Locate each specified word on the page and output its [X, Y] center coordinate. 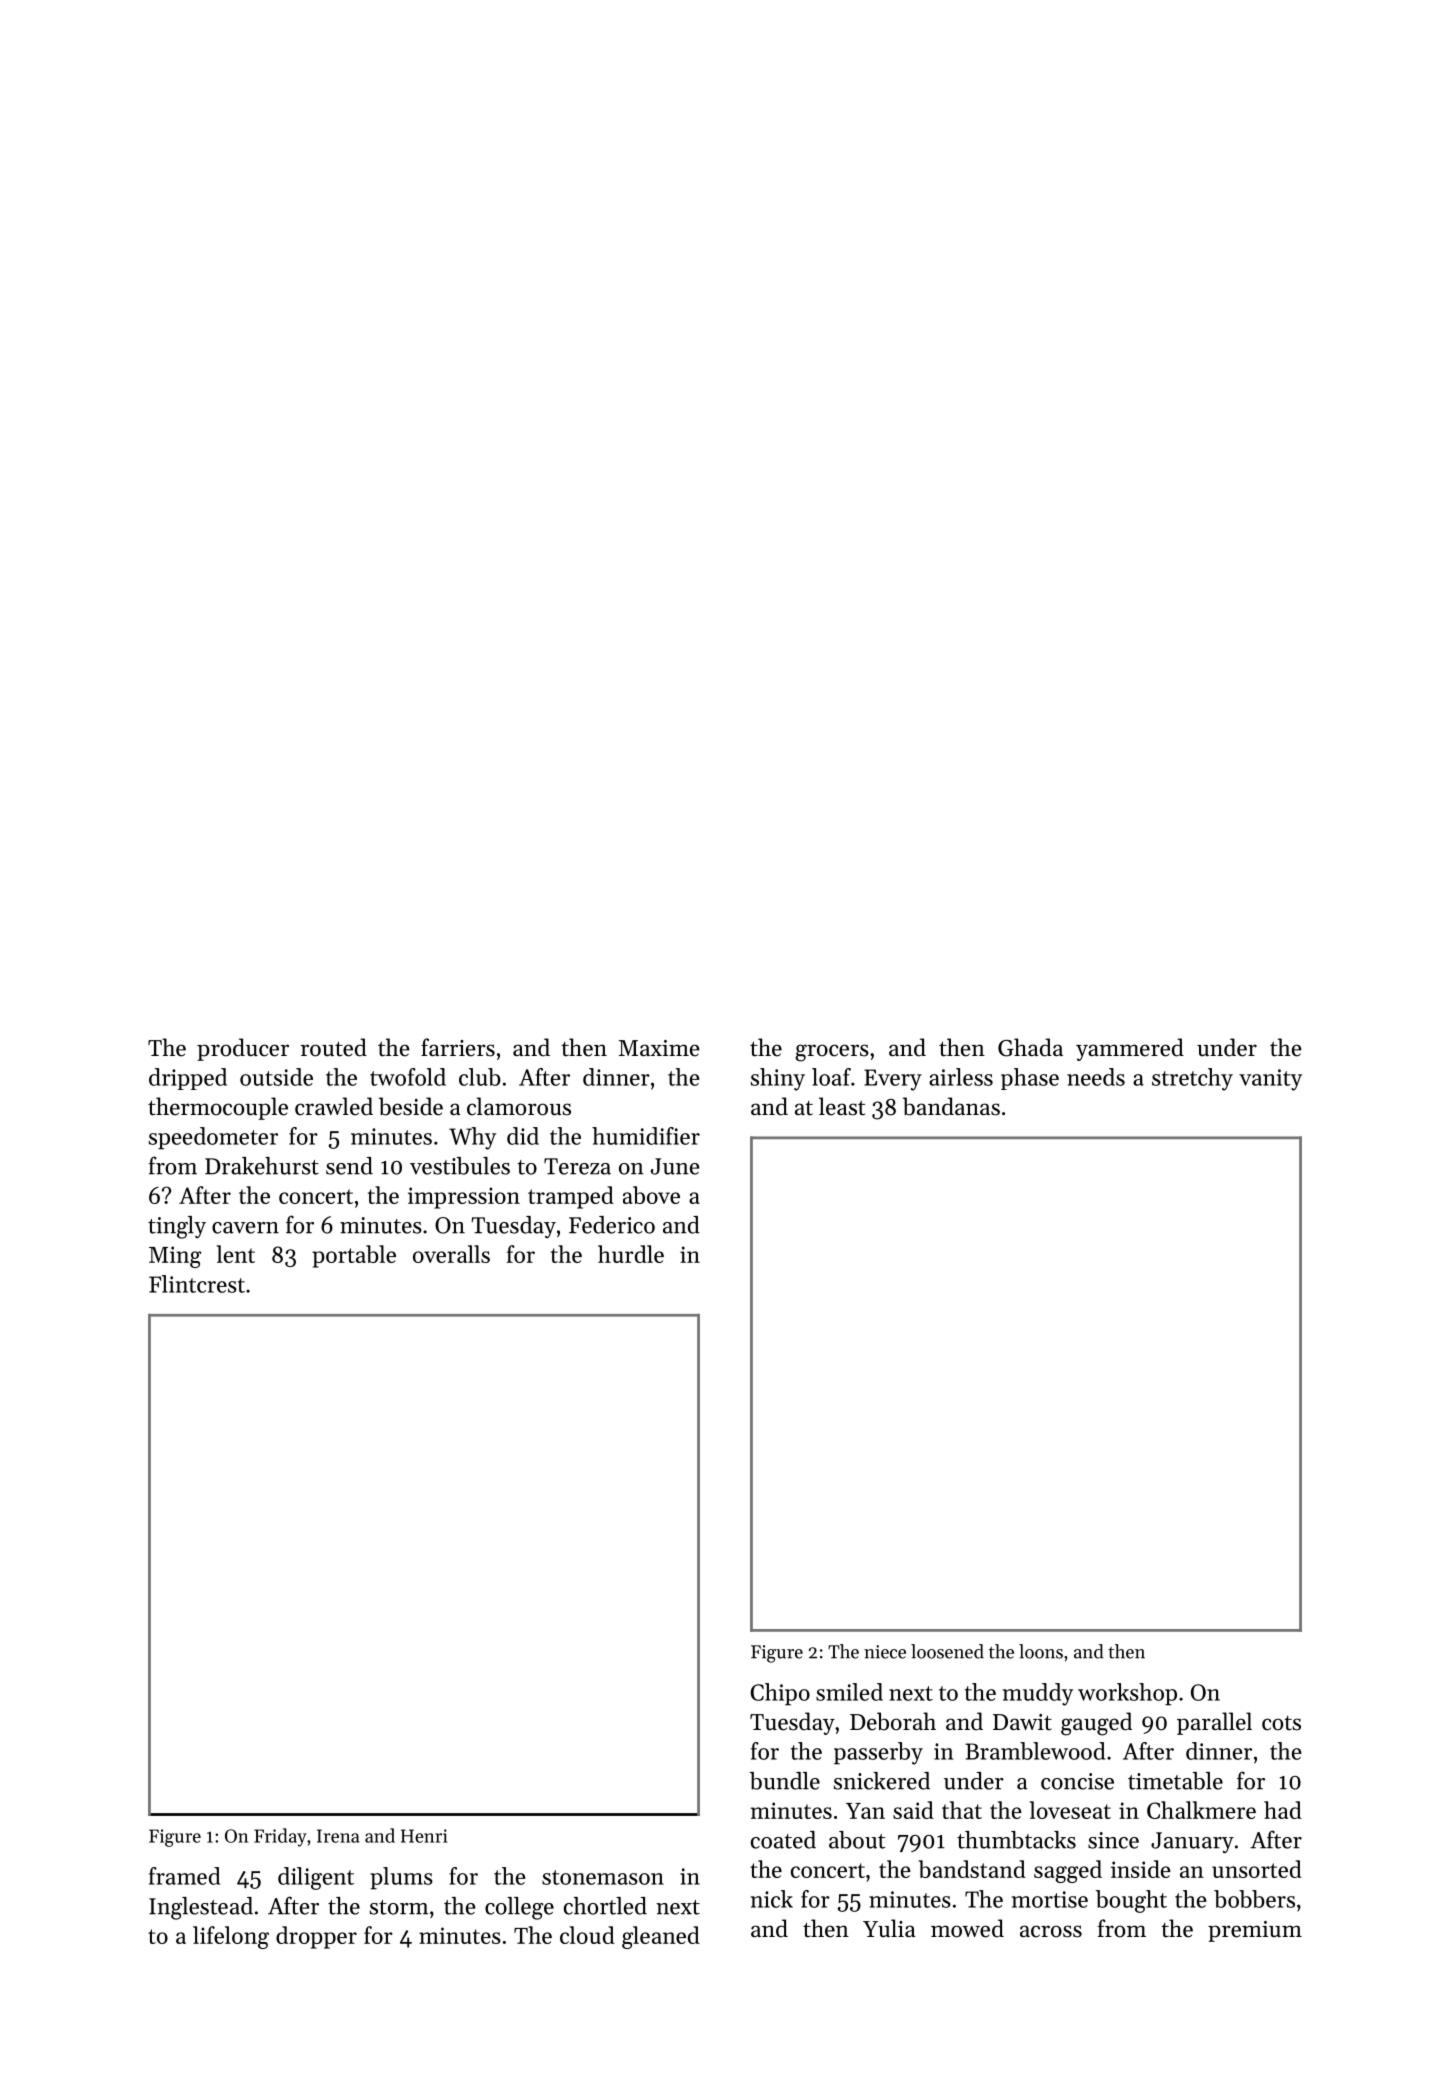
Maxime [659, 1048]
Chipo [780, 1694]
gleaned [661, 1937]
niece [885, 1652]
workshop [1127, 1694]
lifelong [231, 1937]
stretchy [1192, 1079]
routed [334, 1047]
